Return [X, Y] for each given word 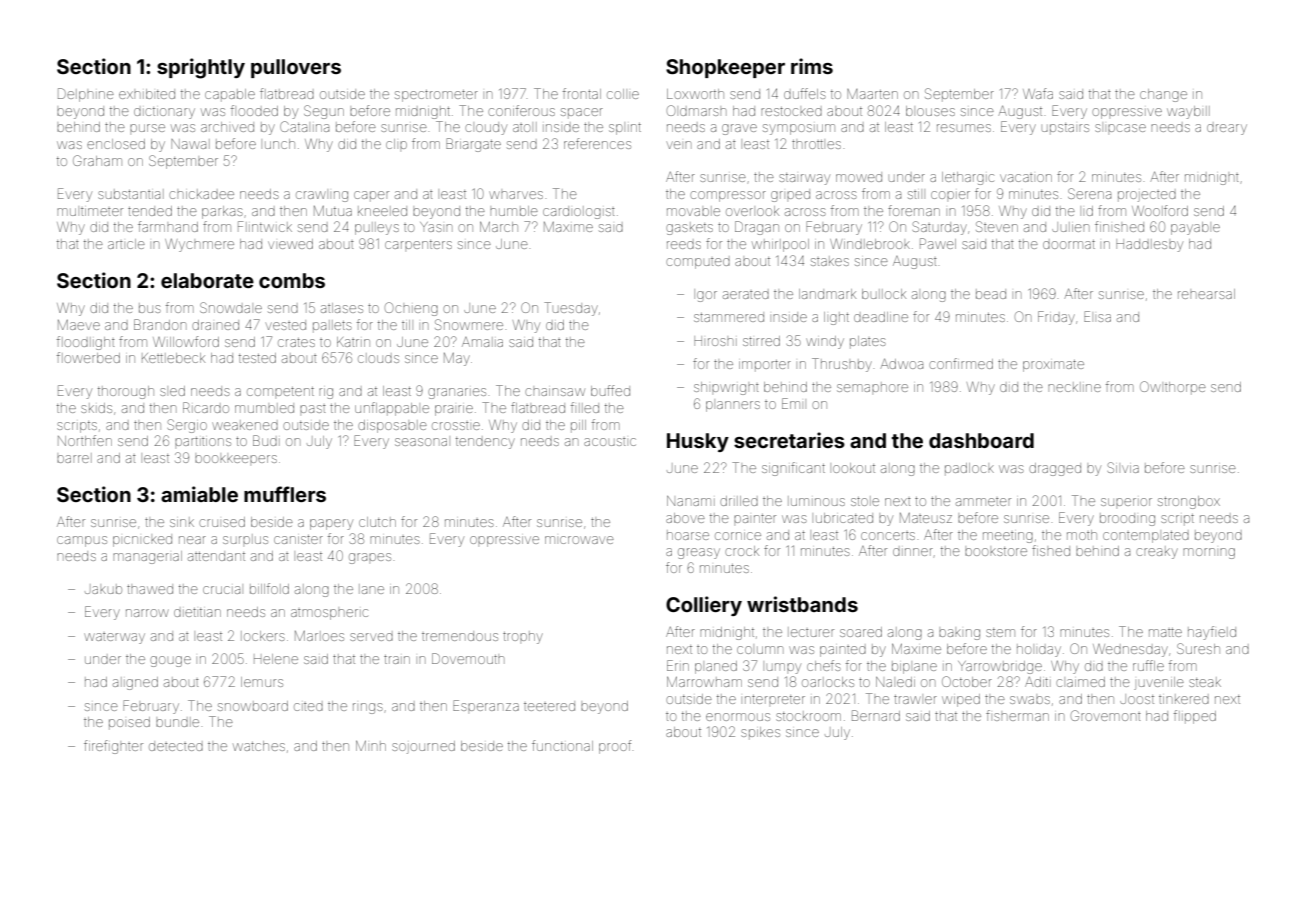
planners [733, 406]
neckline [1074, 387]
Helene [276, 659]
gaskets [689, 228]
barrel [74, 458]
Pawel [938, 243]
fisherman [1017, 715]
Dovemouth [468, 658]
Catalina [304, 126]
